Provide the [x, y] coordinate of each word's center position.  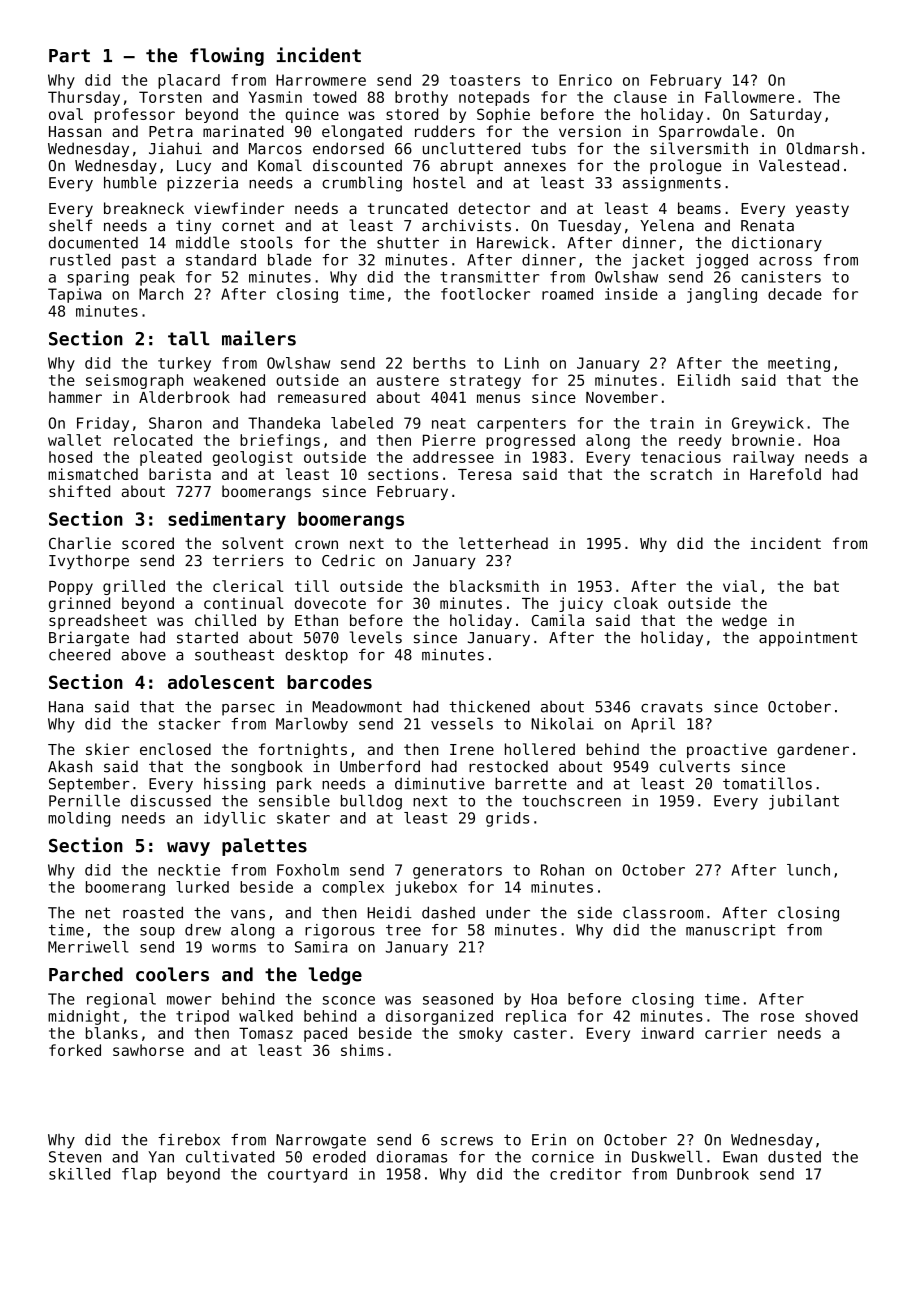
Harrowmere [321, 80]
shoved [831, 1016]
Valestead [799, 165]
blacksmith [494, 586]
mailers [259, 338]
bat [826, 586]
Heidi [390, 912]
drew [203, 930]
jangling [722, 295]
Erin [549, 1139]
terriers [248, 560]
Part [69, 56]
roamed [567, 294]
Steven [75, 1157]
